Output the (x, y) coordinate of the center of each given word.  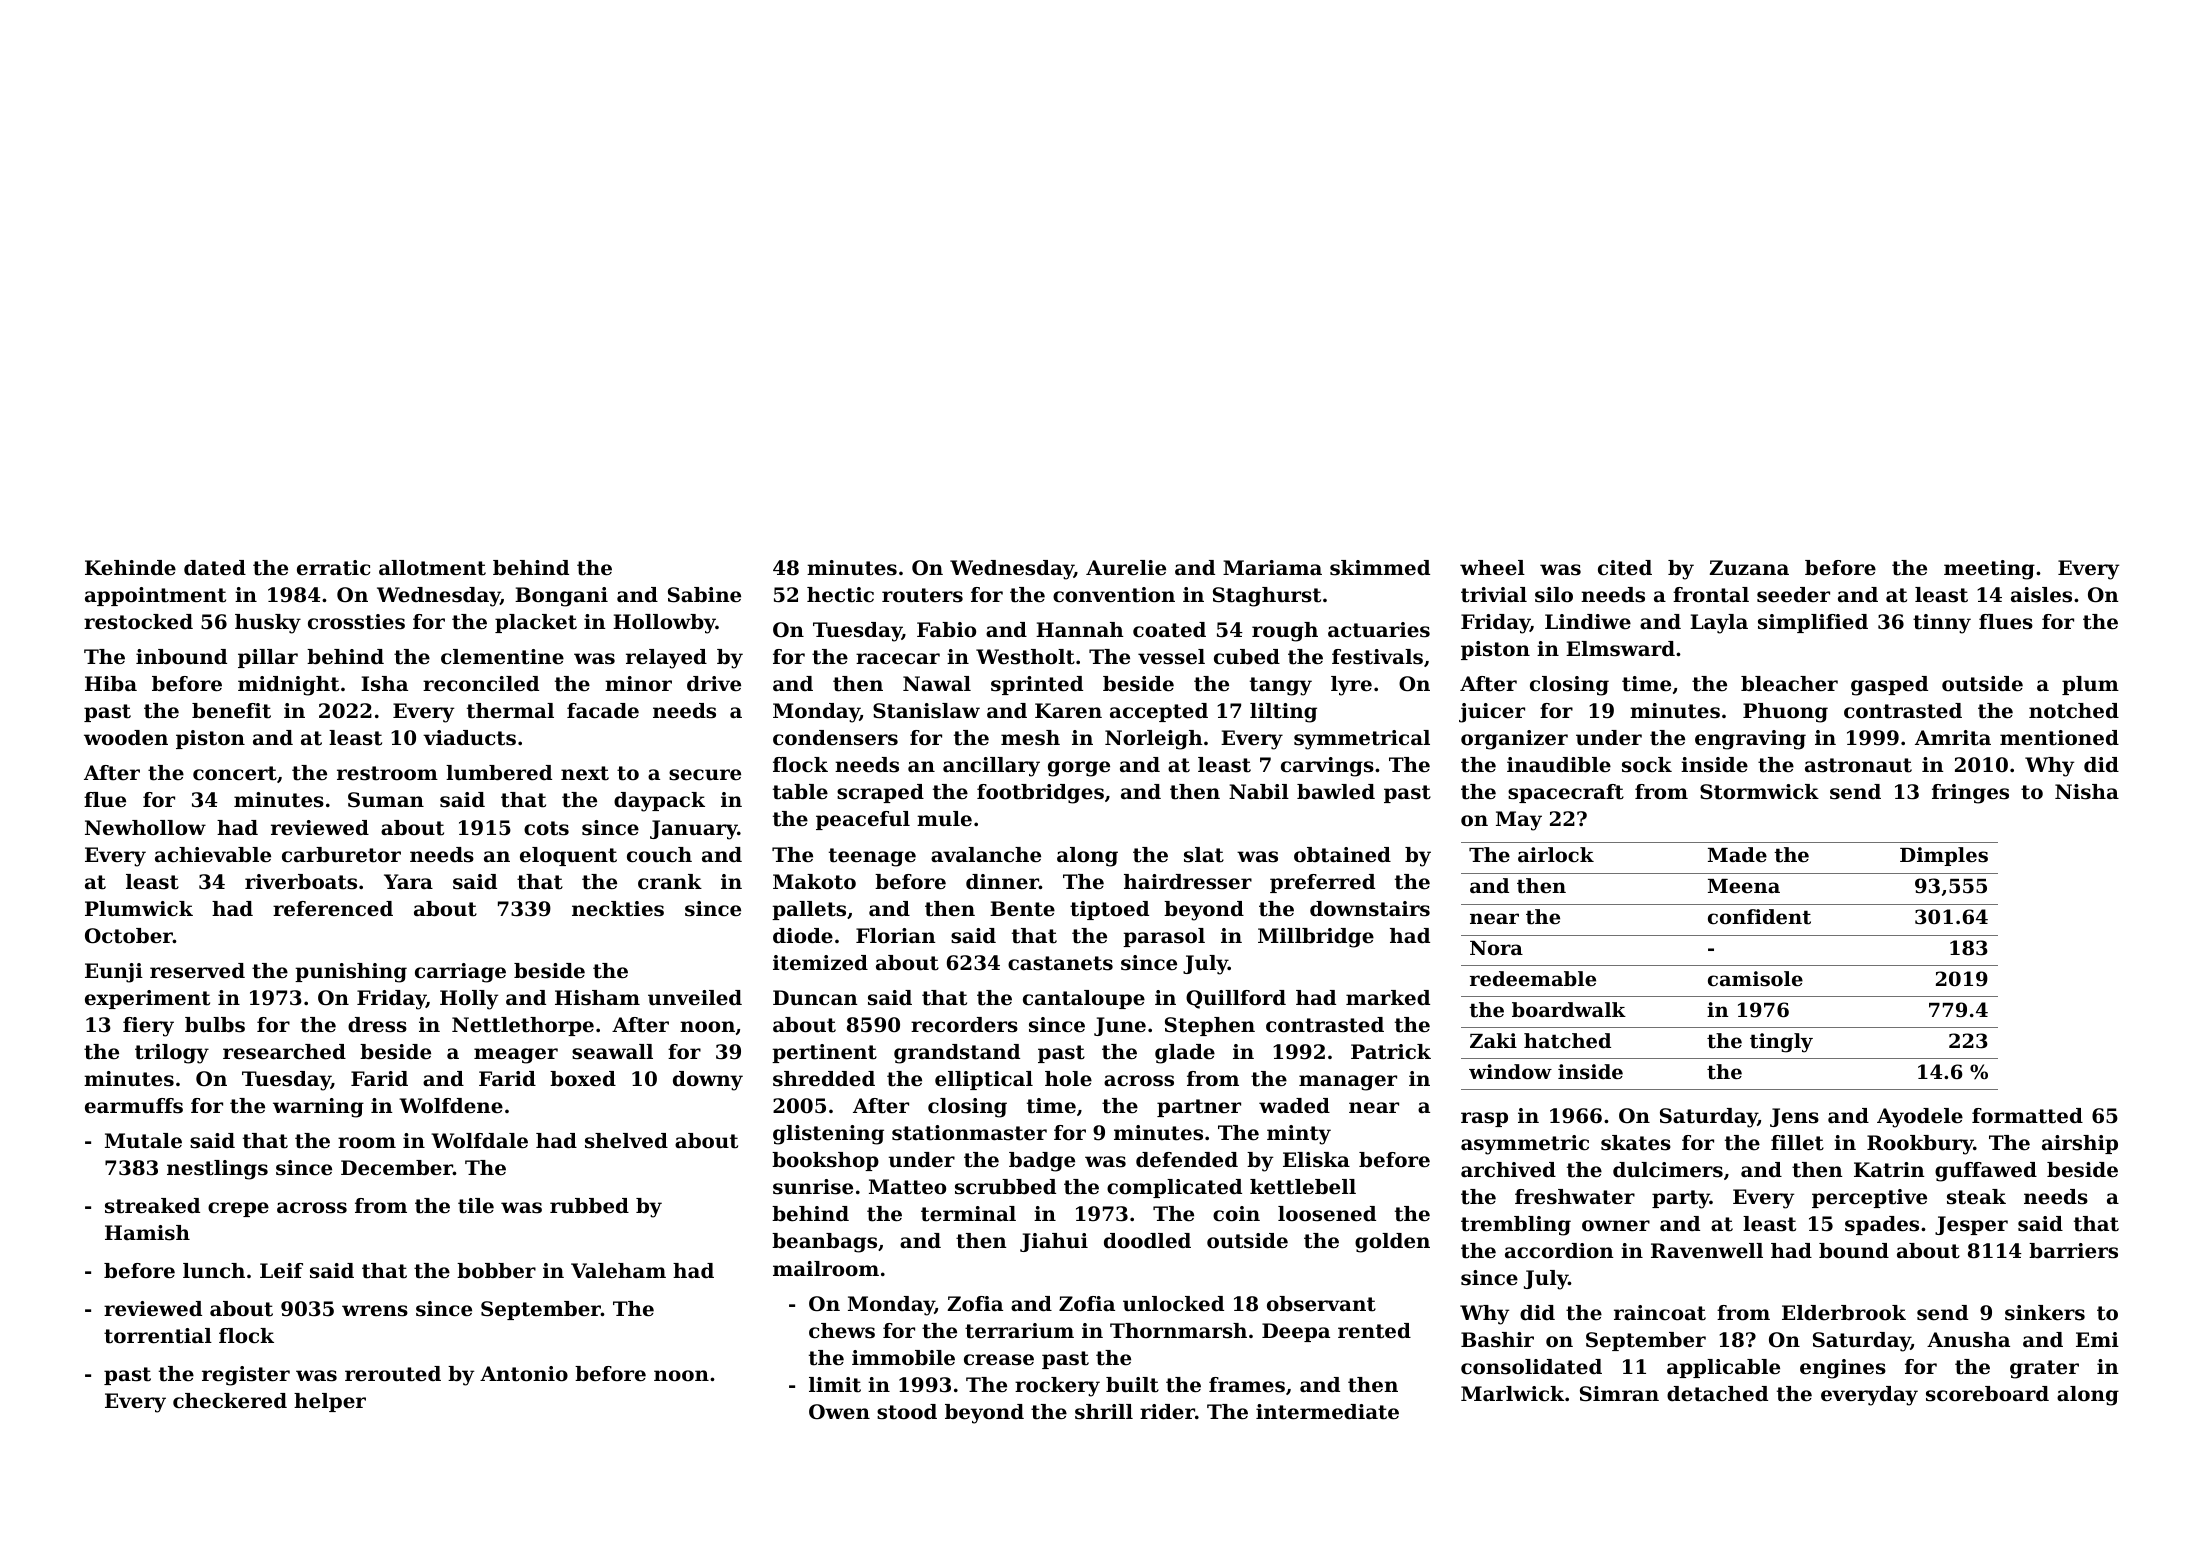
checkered (230, 1401)
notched (2074, 711)
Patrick (1391, 1052)
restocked (138, 622)
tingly (1781, 1043)
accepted (1159, 712)
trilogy (172, 1054)
